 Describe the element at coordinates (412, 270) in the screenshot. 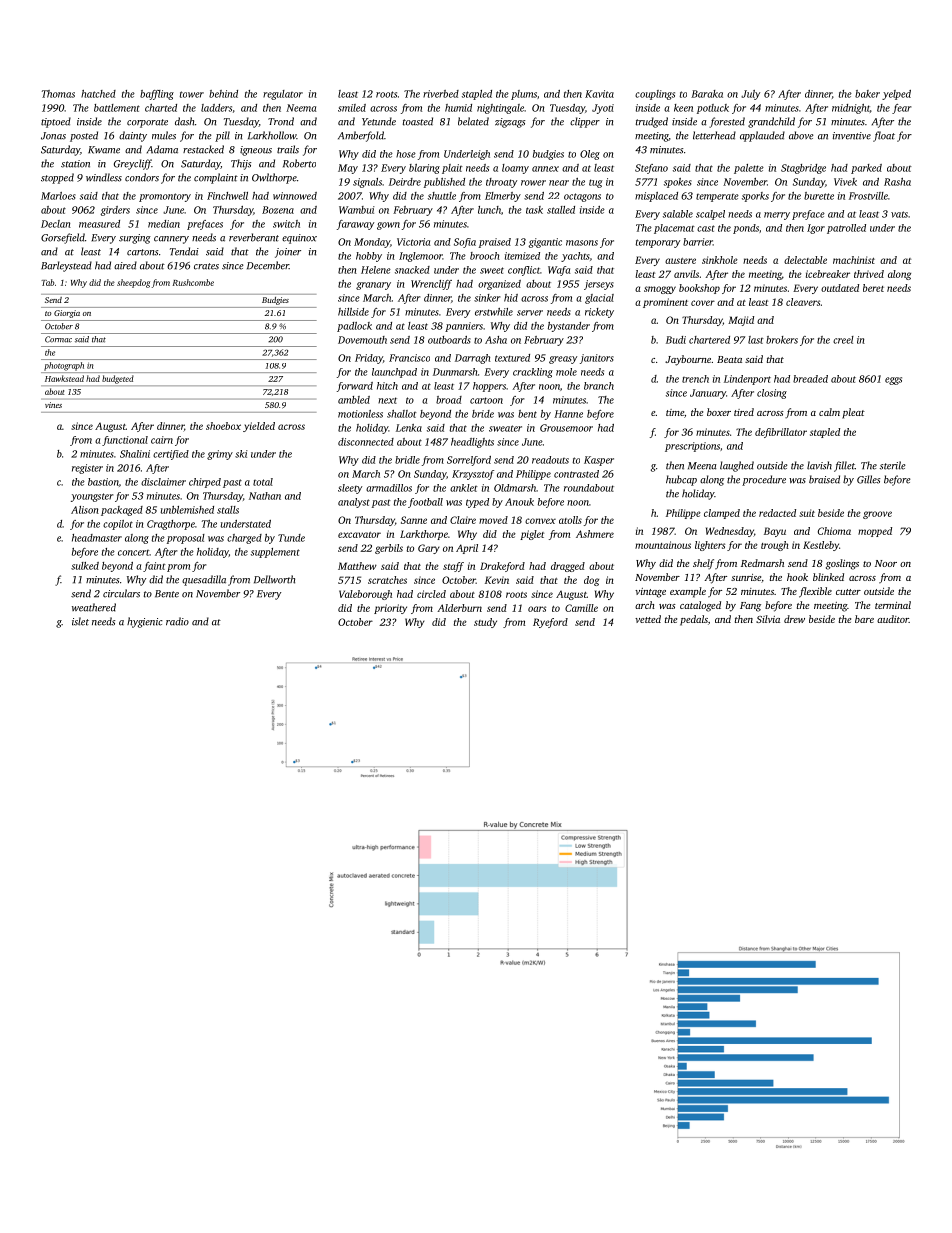

I see `snacked` at that location.
